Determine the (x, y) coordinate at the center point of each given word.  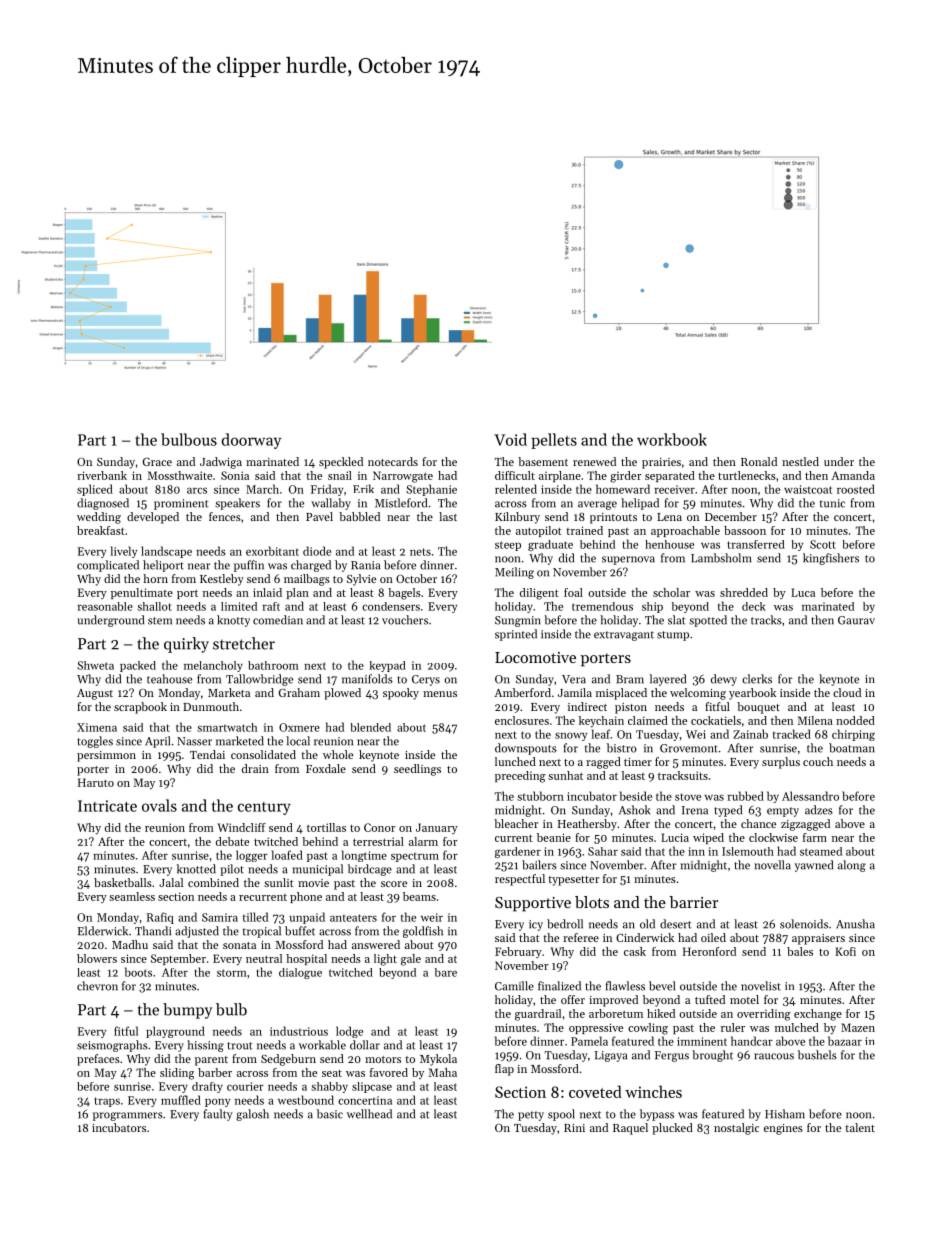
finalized (559, 986)
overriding (764, 1015)
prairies (661, 463)
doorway (251, 441)
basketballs (123, 882)
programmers (128, 1116)
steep (508, 546)
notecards (393, 461)
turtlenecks (747, 475)
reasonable (105, 606)
